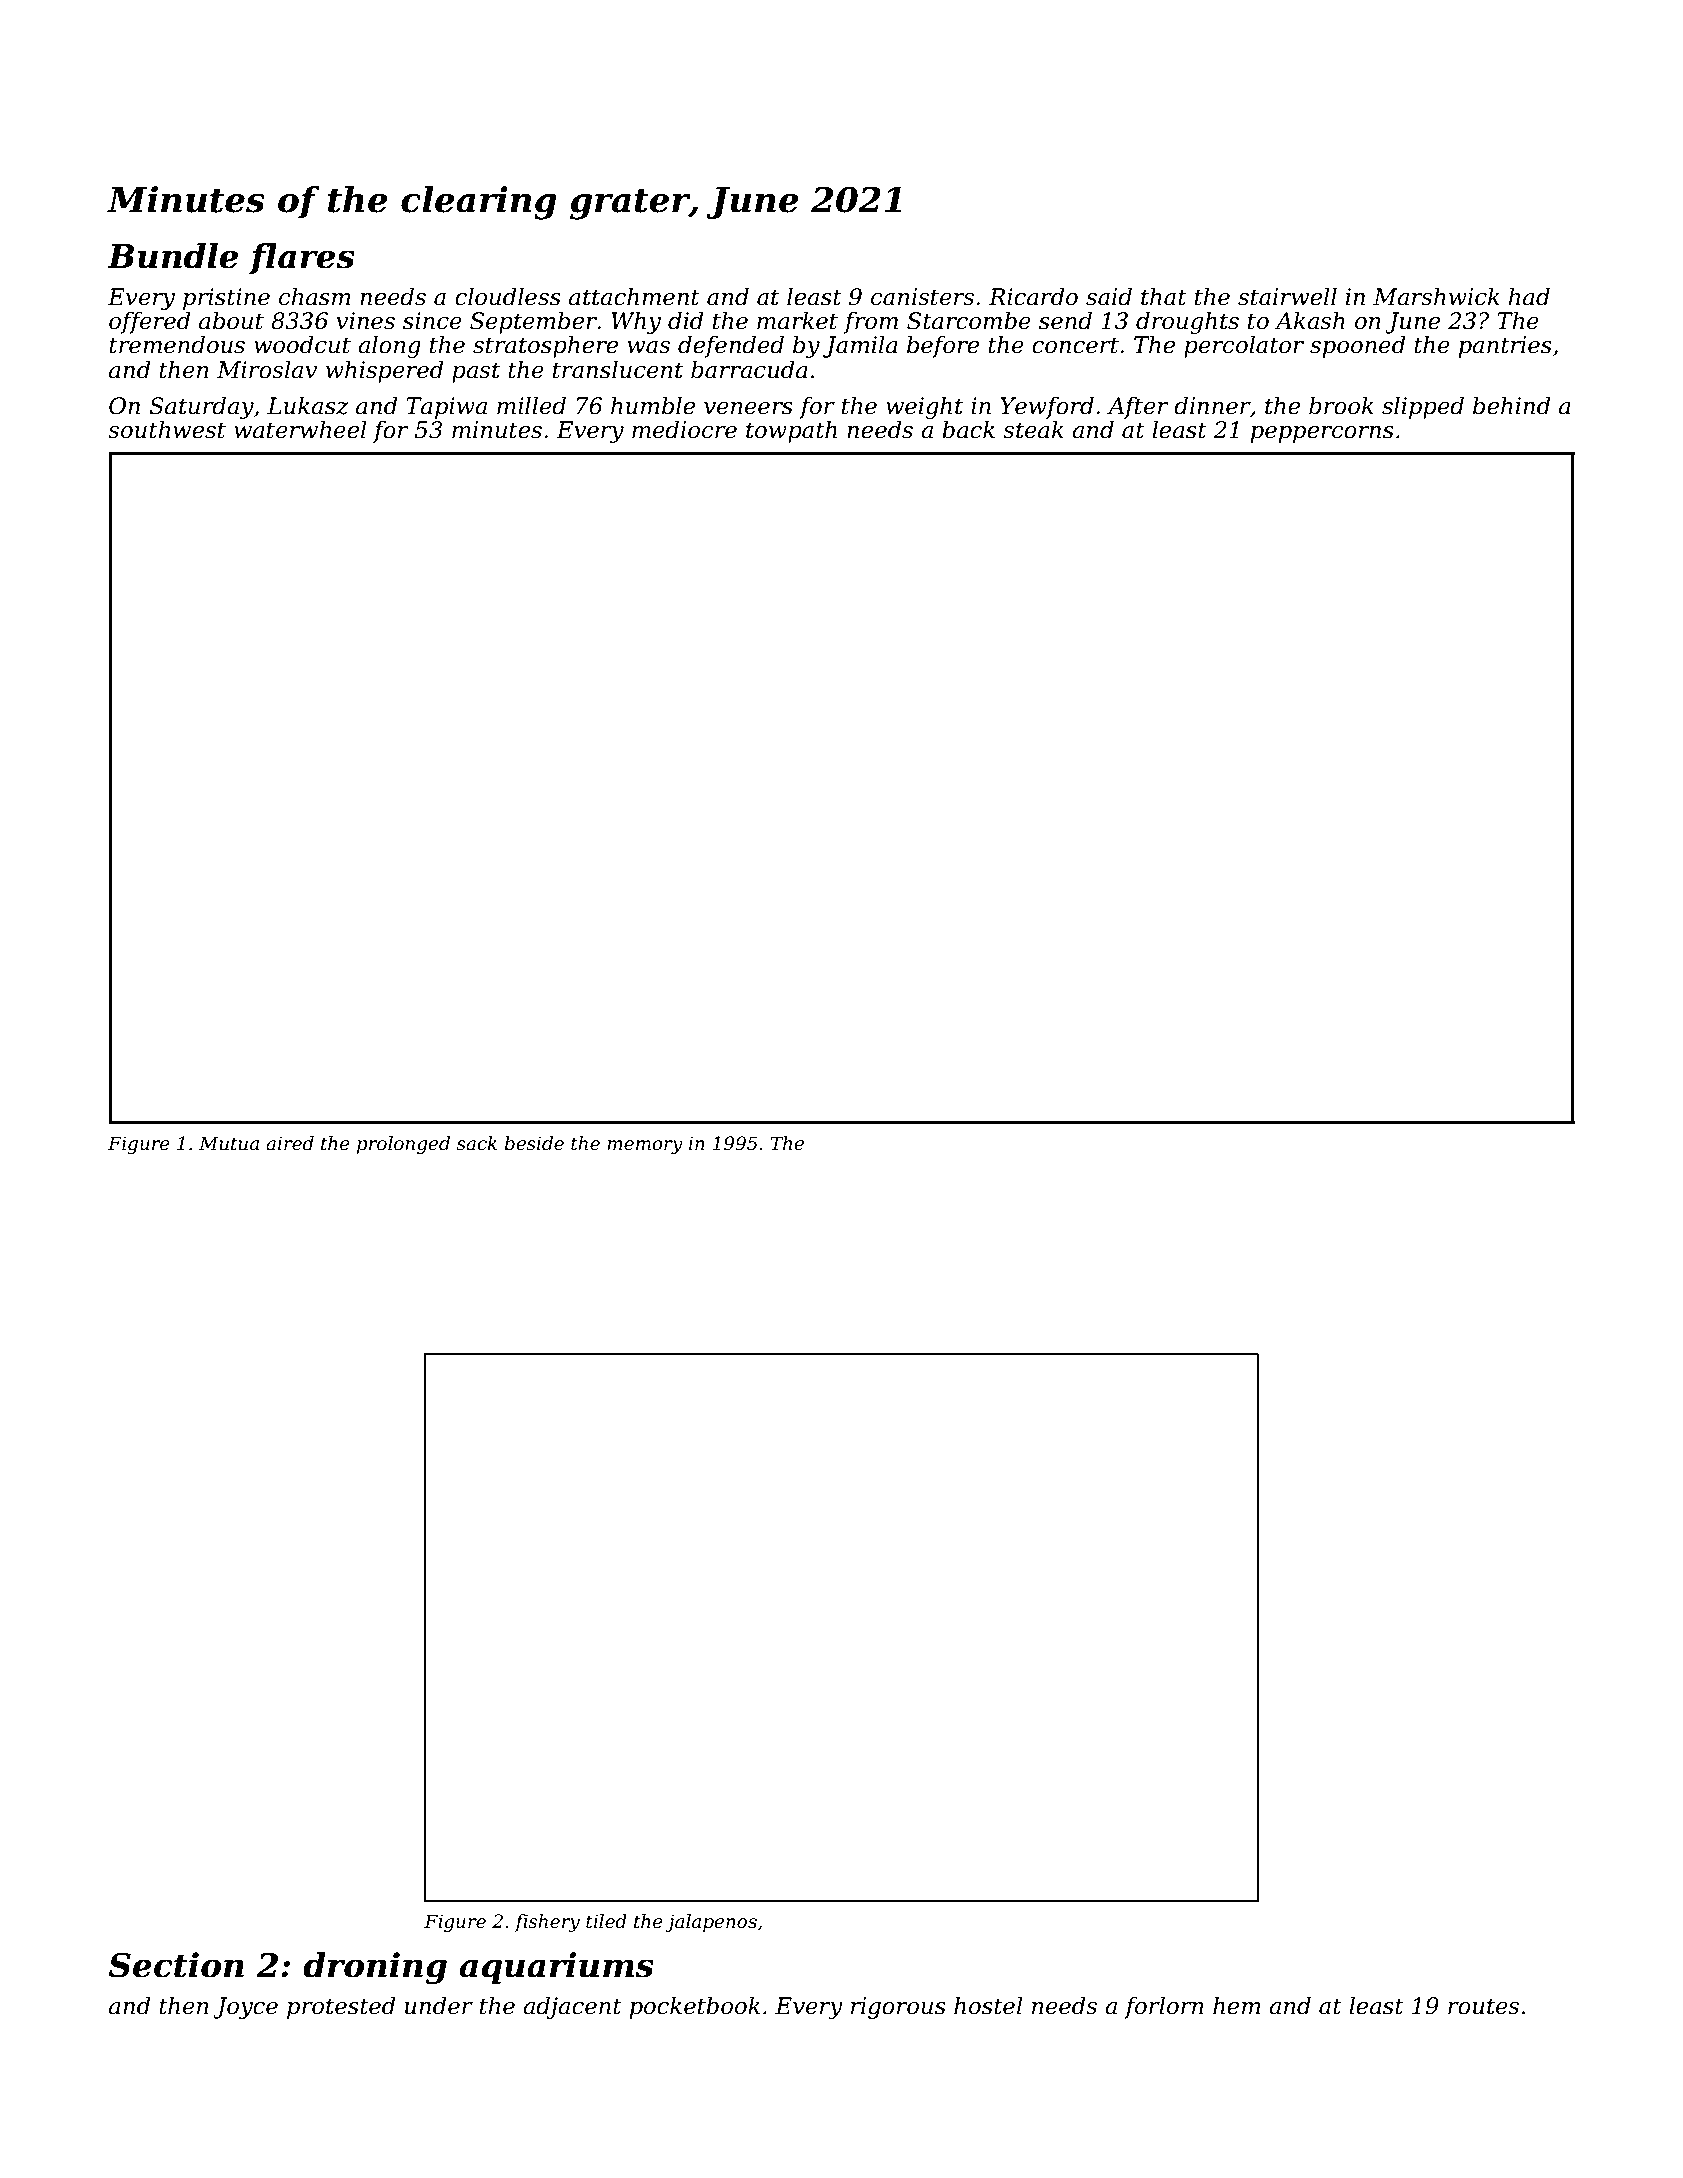 This image has width=1683, height=2178. I want to click on memory, so click(645, 1147).
